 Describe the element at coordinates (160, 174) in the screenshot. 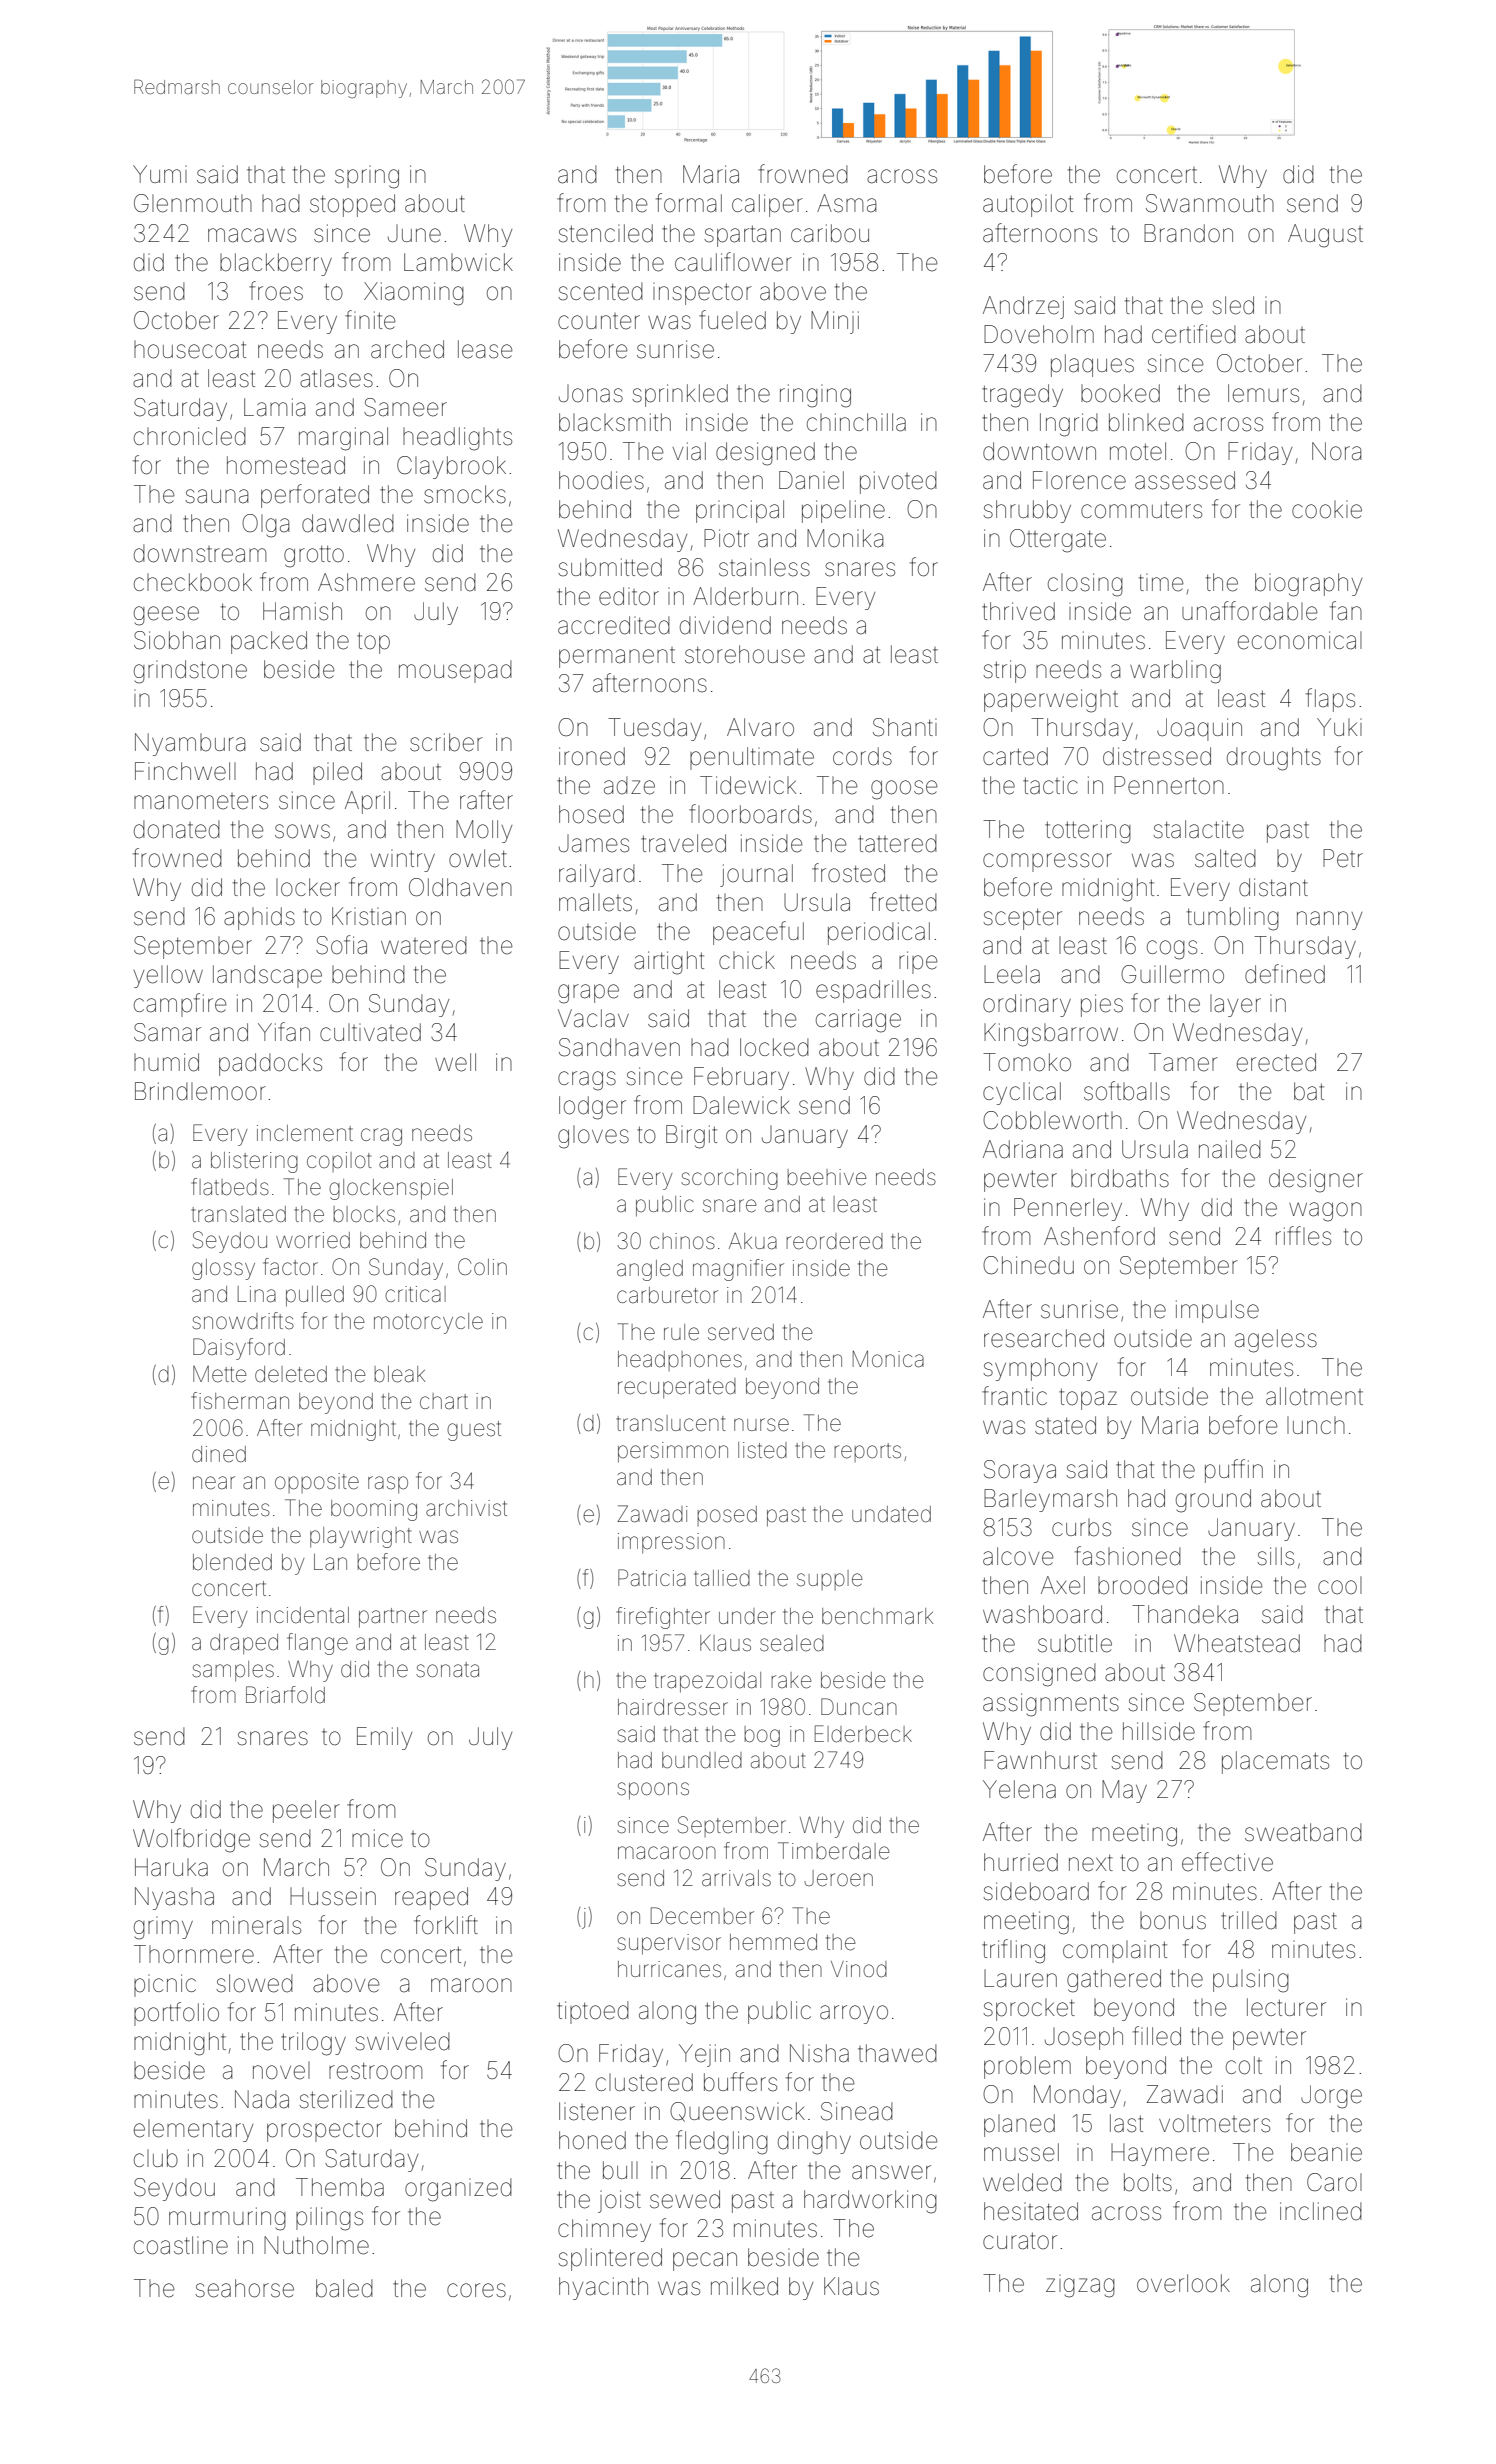

I see `Yumi` at that location.
